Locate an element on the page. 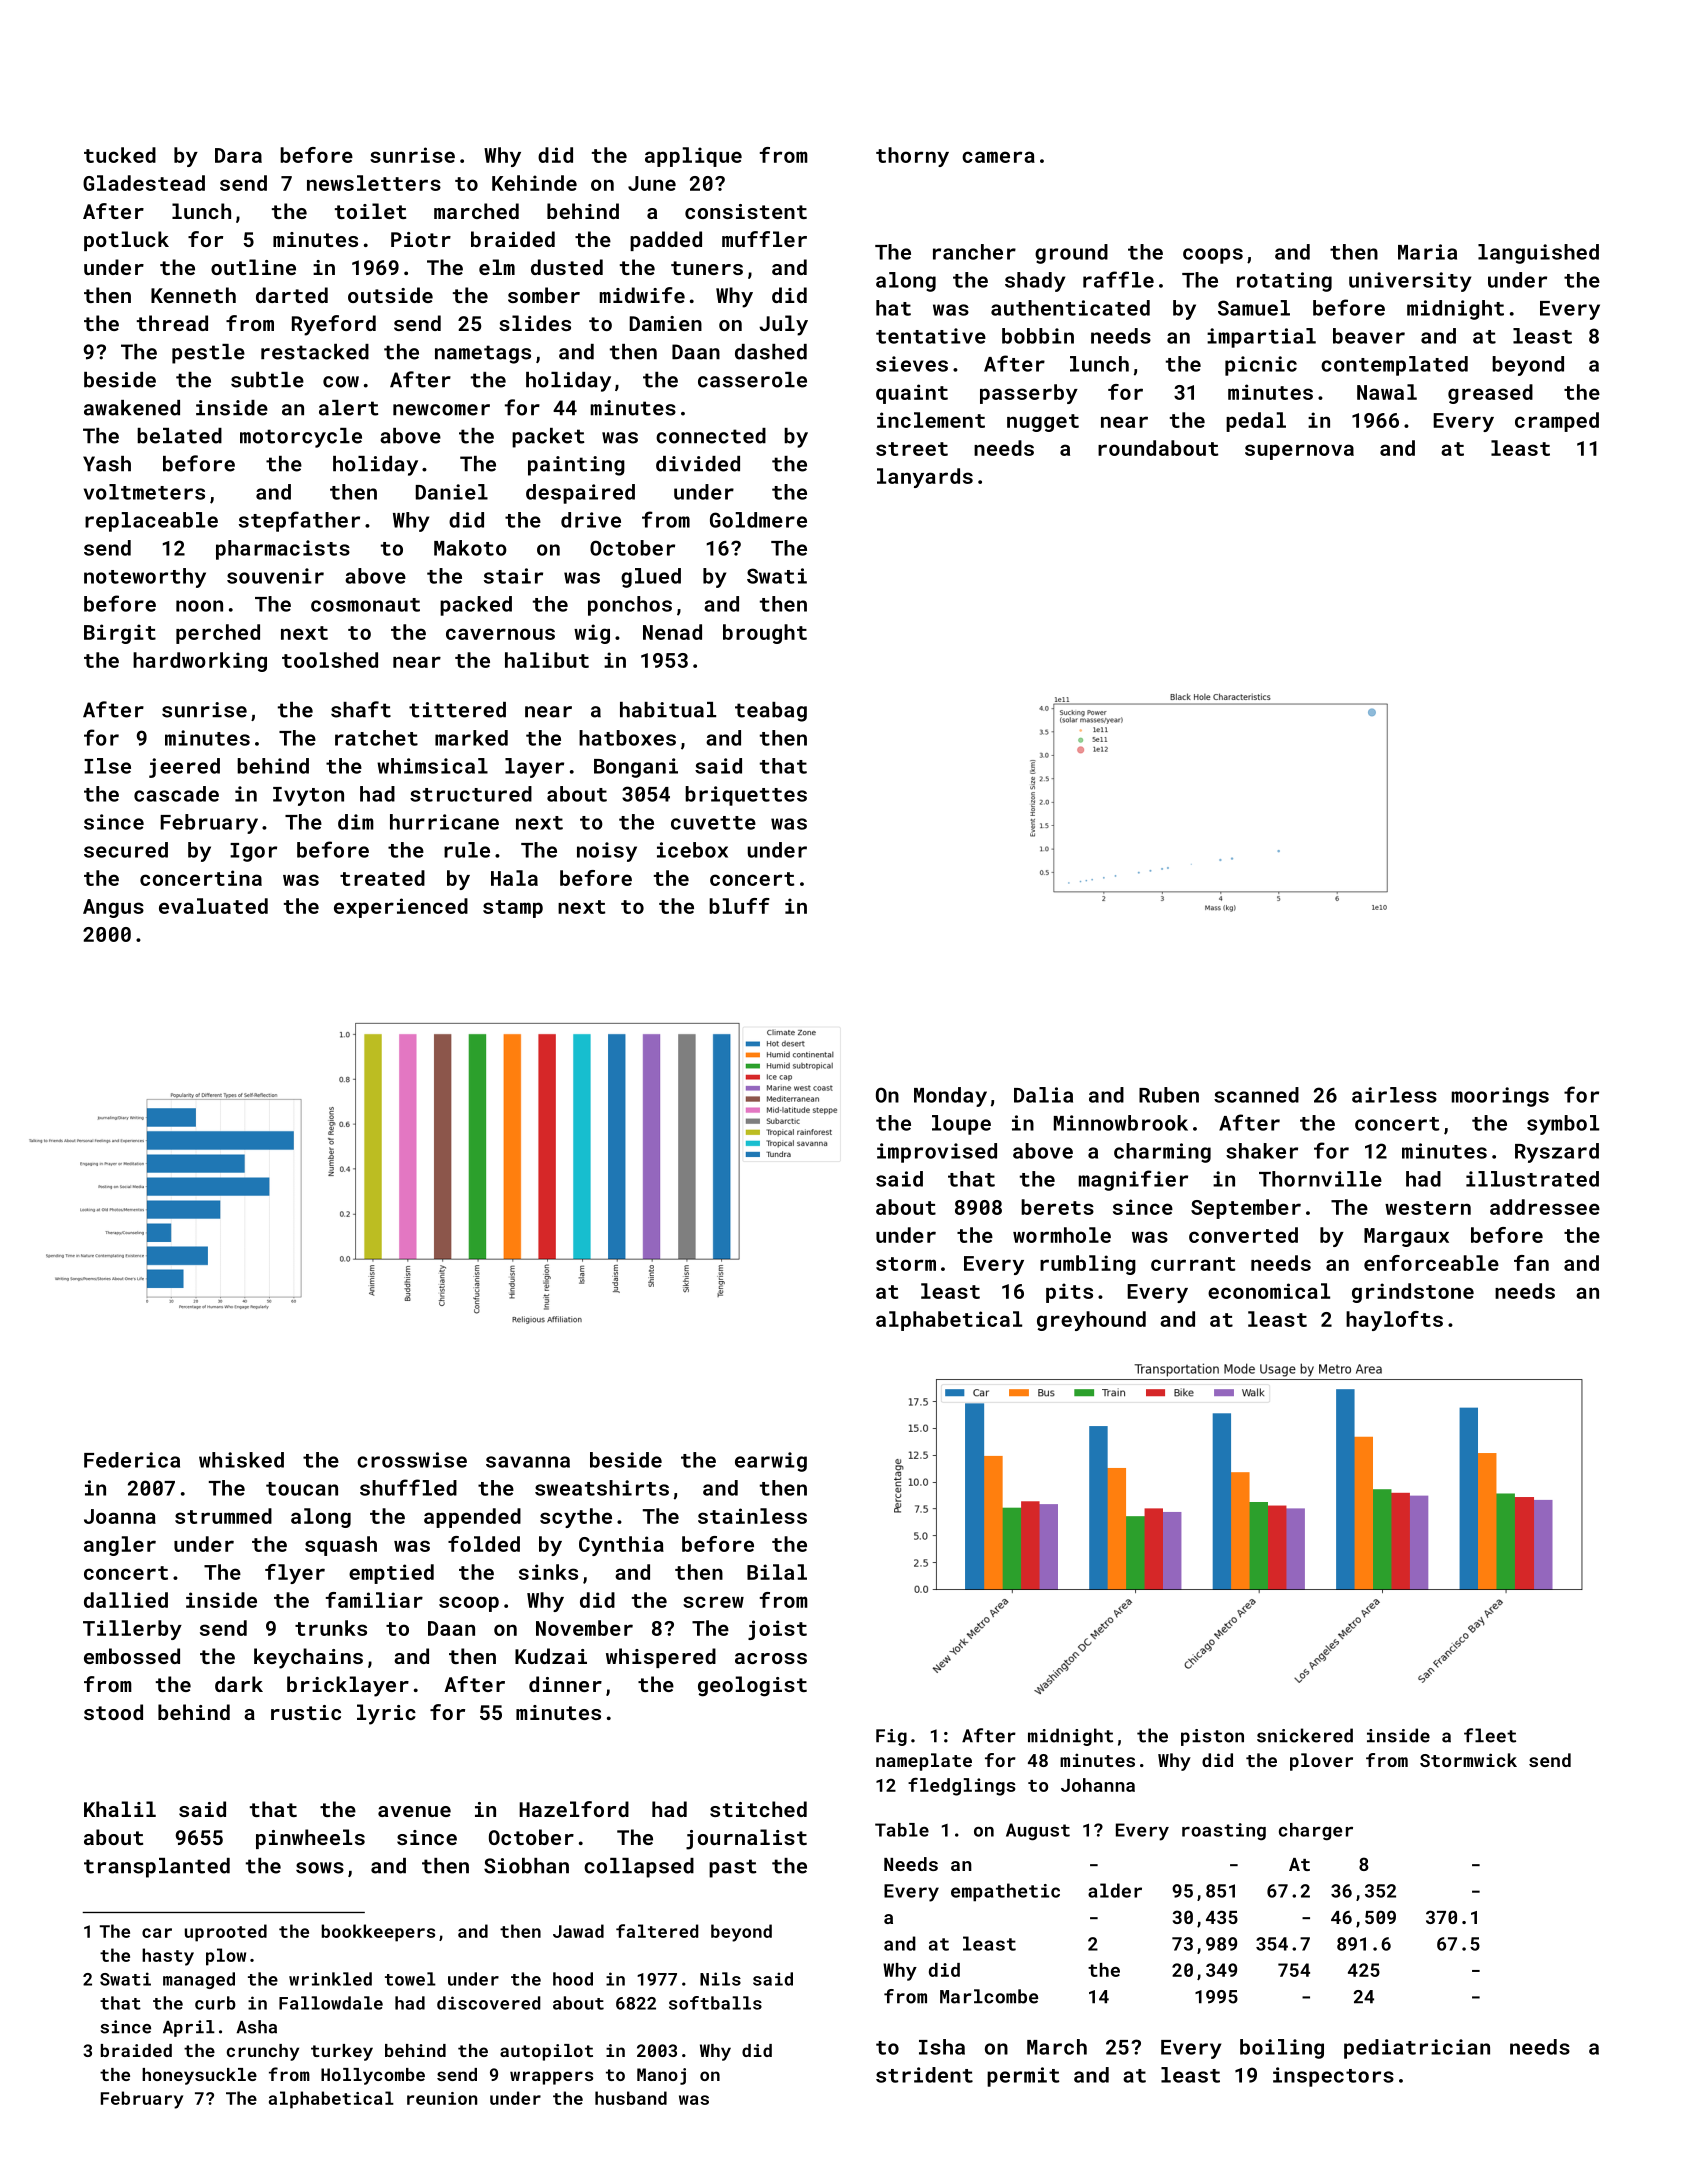 The image size is (1683, 2178). thorny is located at coordinates (912, 157).
